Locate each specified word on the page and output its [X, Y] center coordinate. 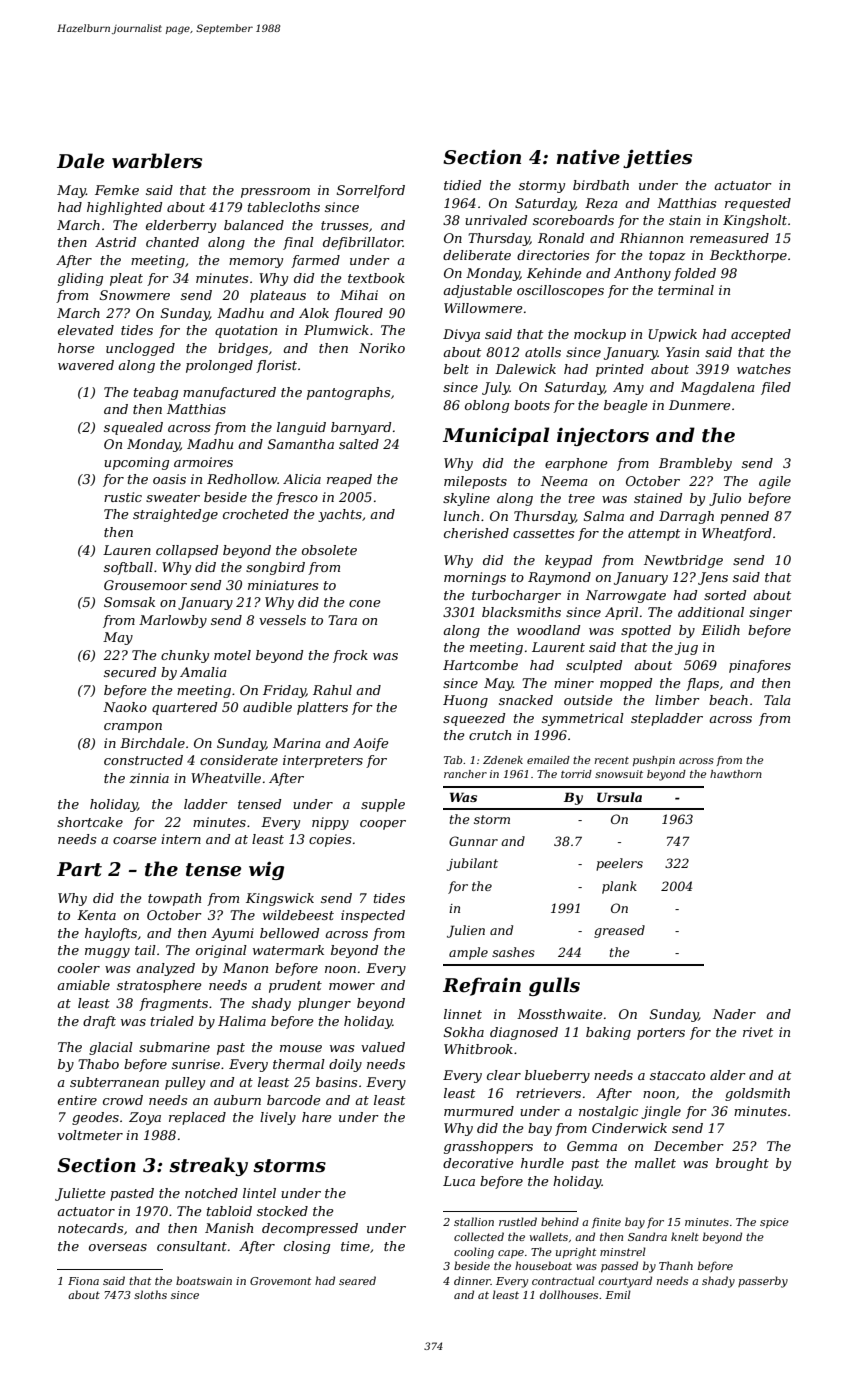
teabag [156, 393]
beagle [626, 406]
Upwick [673, 335]
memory [256, 263]
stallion [474, 1221]
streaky [208, 1166]
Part [79, 869]
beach [728, 700]
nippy [330, 823]
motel [232, 655]
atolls [543, 352]
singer [770, 613]
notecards [90, 1228]
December [689, 1146]
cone [365, 603]
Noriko [382, 348]
